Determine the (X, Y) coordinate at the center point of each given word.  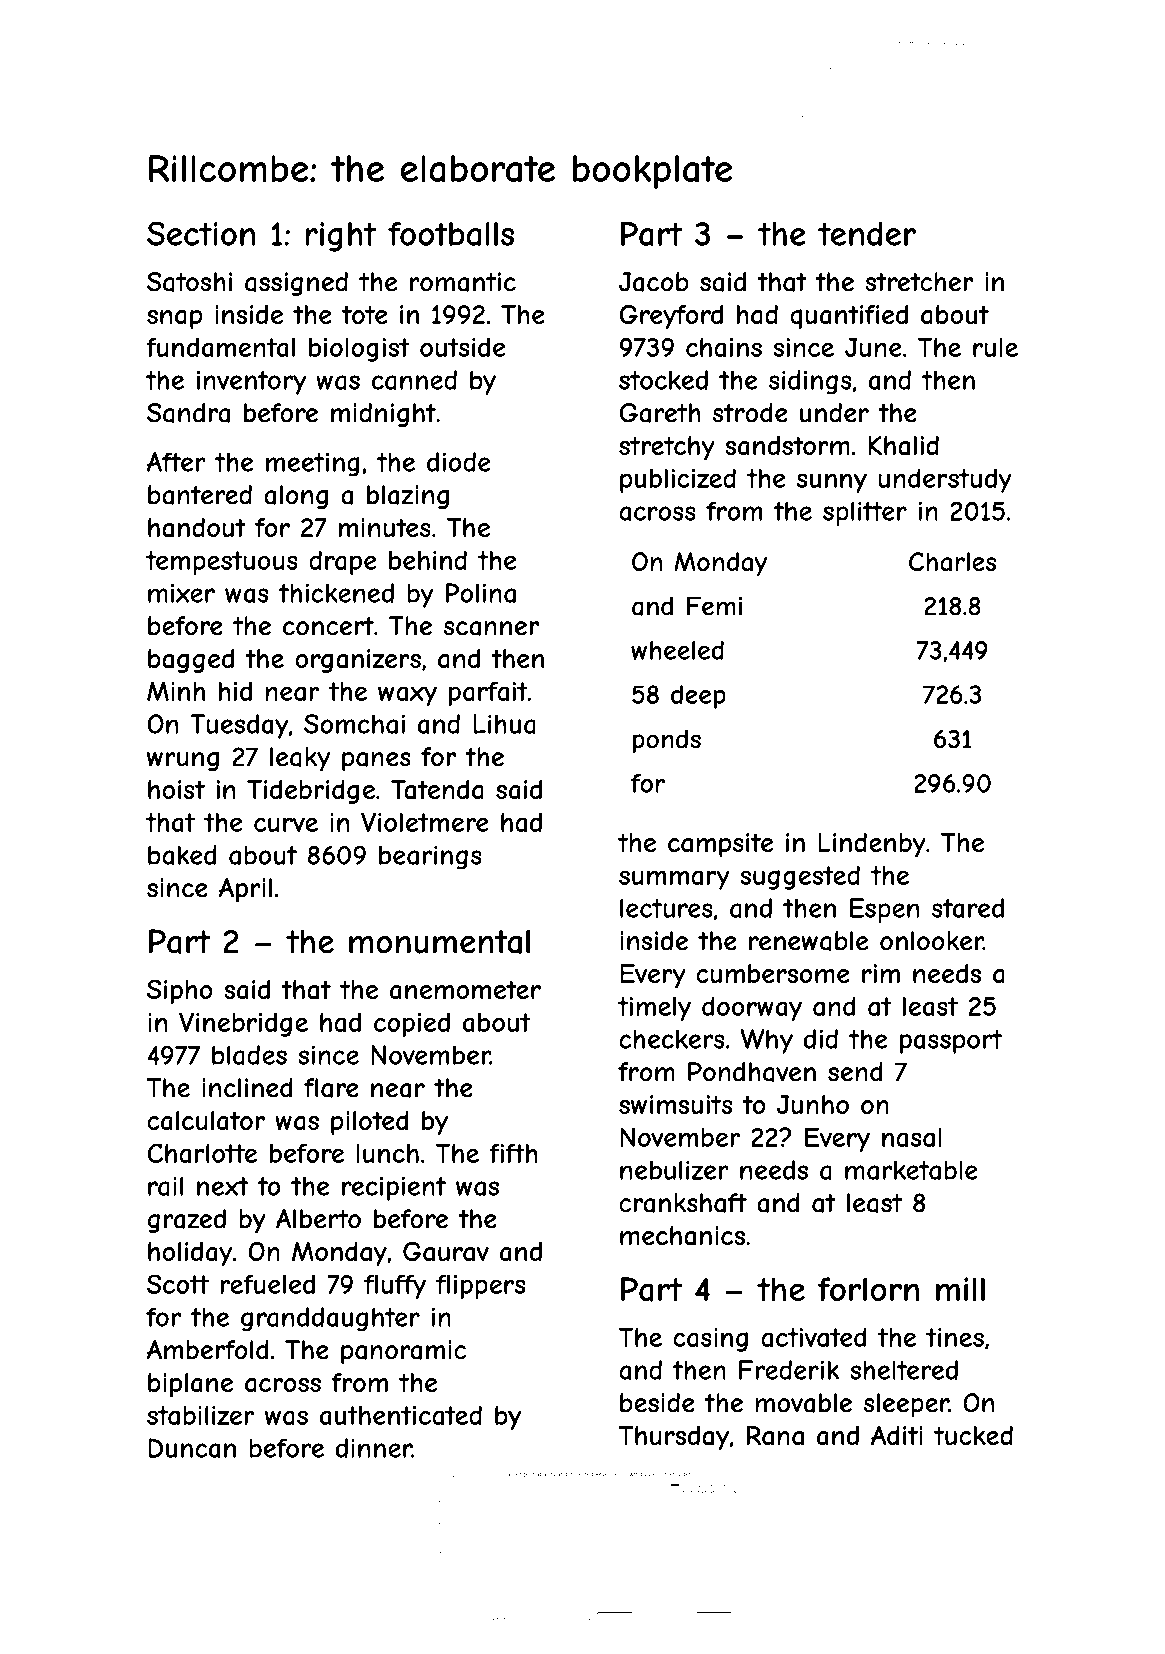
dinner (374, 1448)
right (341, 237)
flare (331, 1088)
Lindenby (872, 845)
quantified (849, 317)
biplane (190, 1385)
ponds (667, 741)
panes (376, 762)
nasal (912, 1137)
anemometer (465, 990)
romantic (463, 282)
